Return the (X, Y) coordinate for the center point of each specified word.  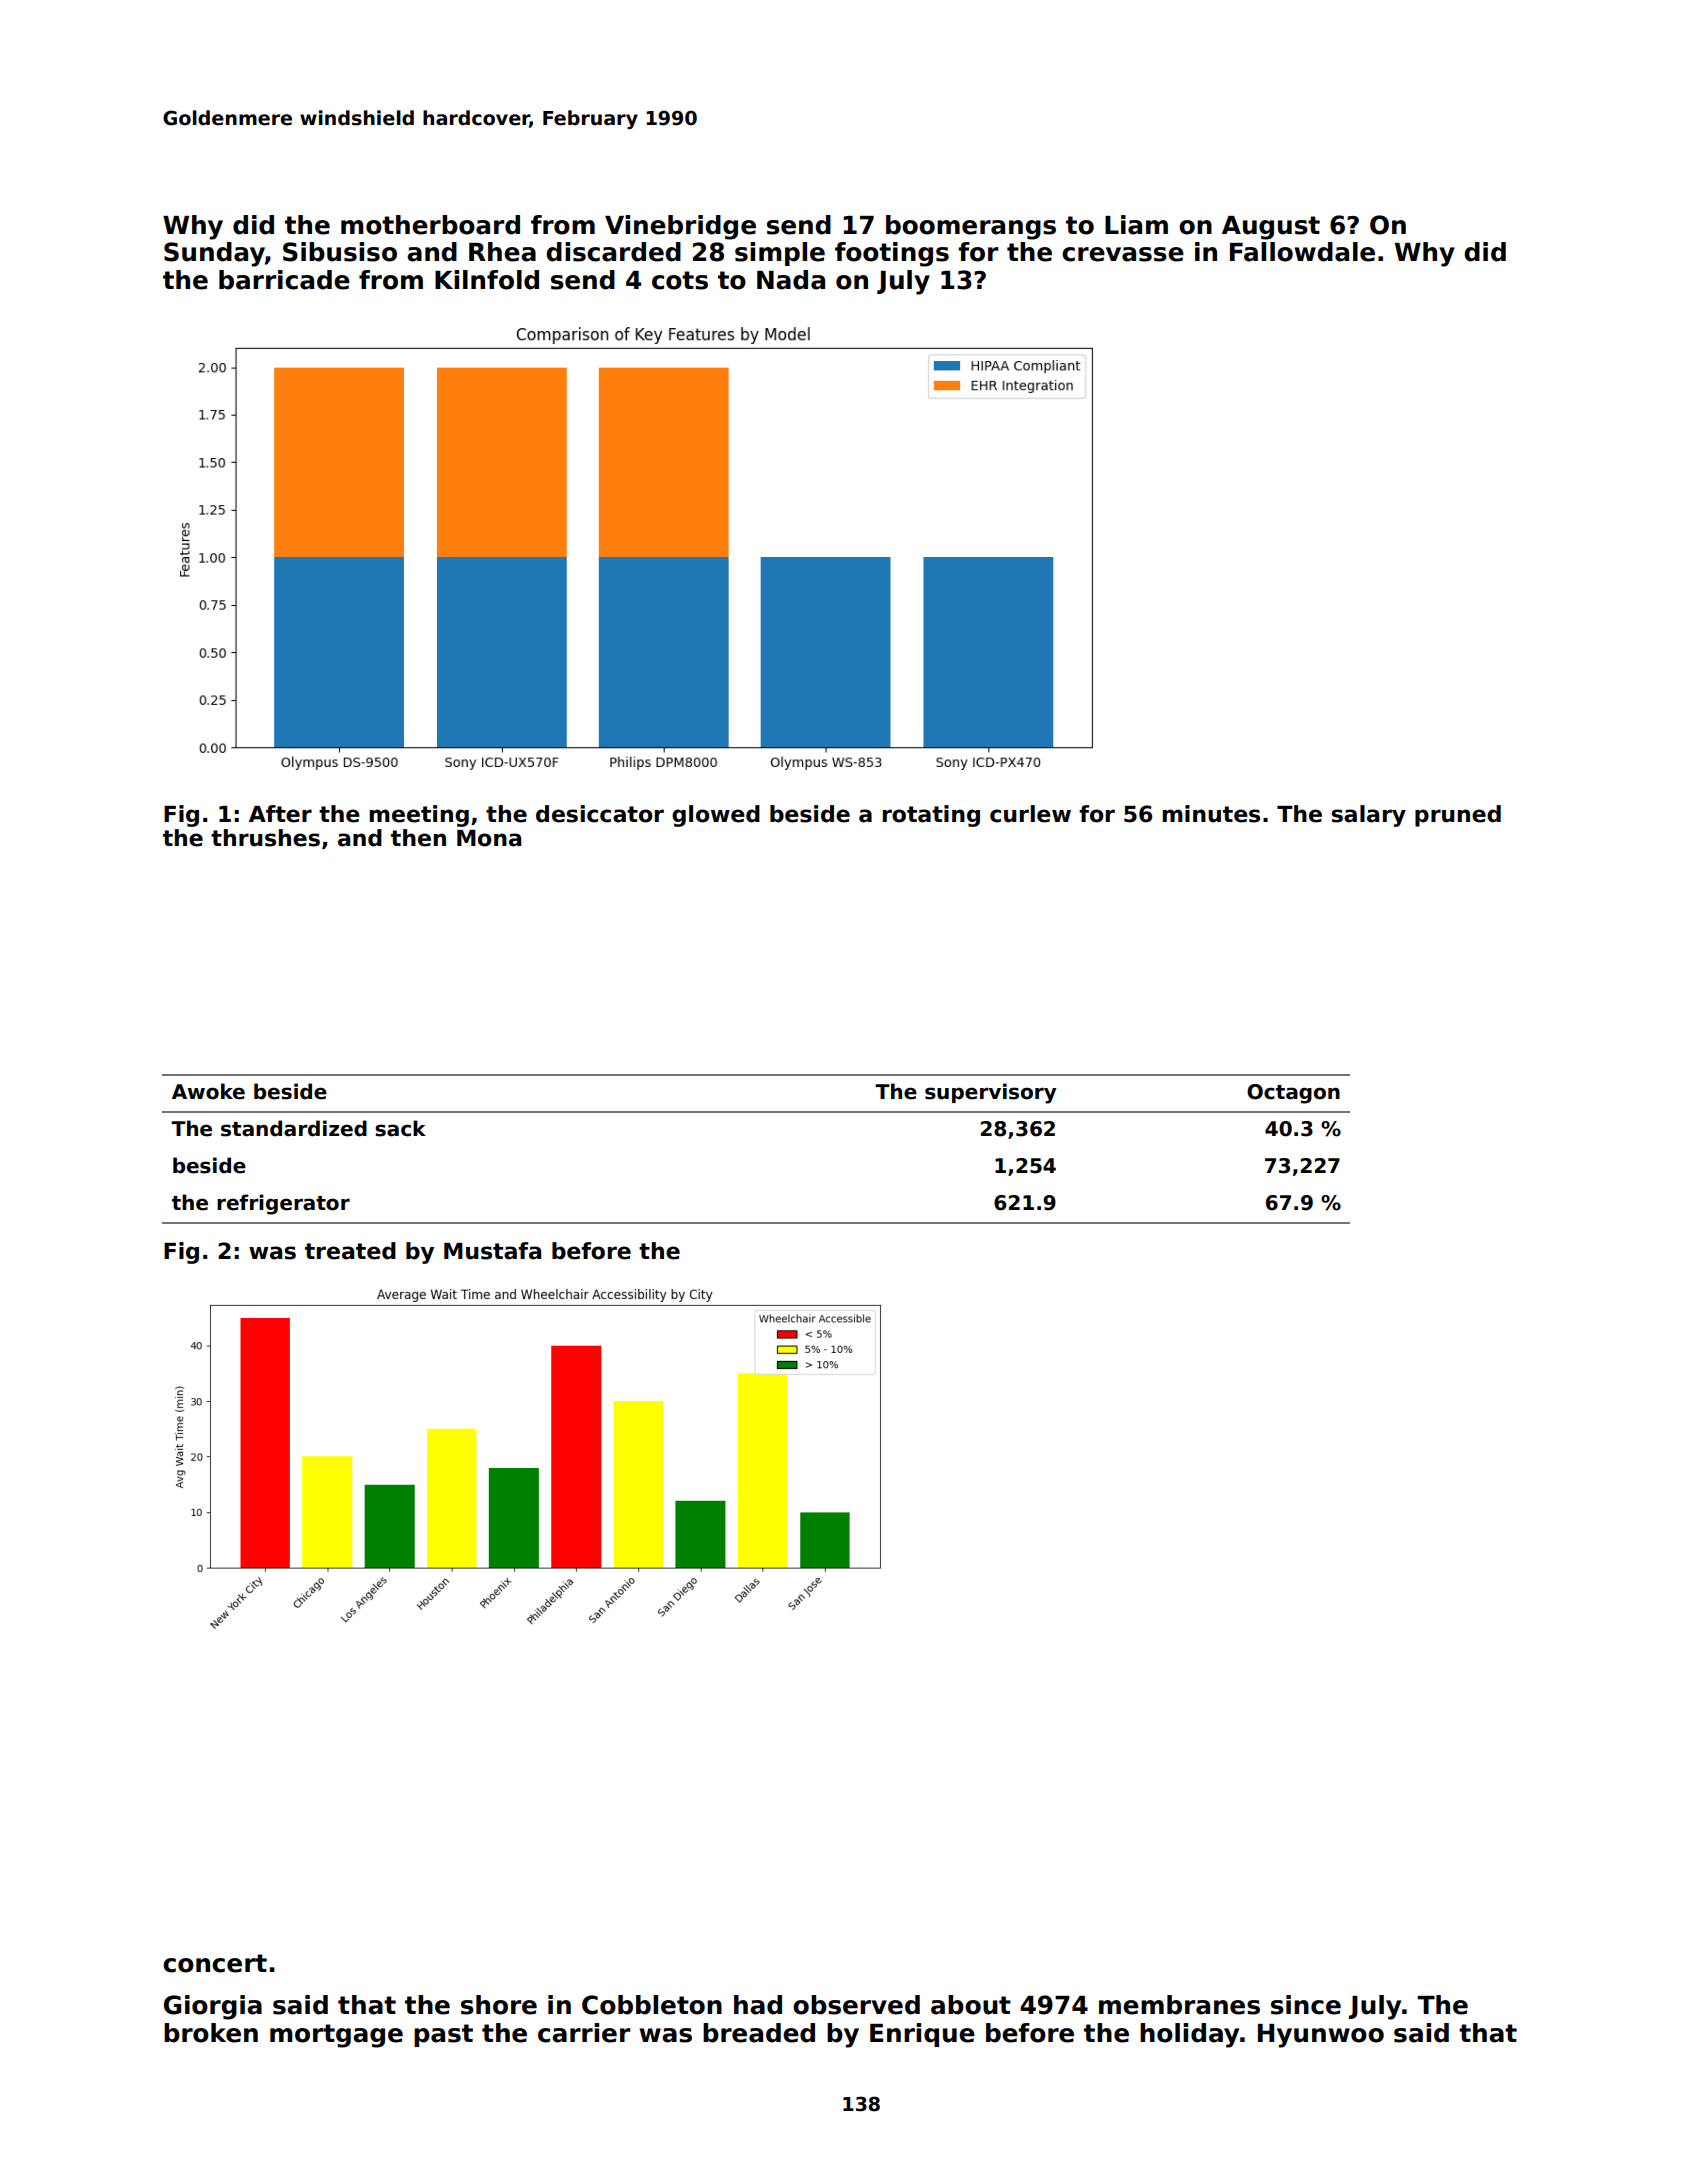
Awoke (208, 1091)
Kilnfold (487, 280)
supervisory (991, 1093)
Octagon (1293, 1094)
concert (215, 1963)
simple (780, 254)
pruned (1458, 816)
